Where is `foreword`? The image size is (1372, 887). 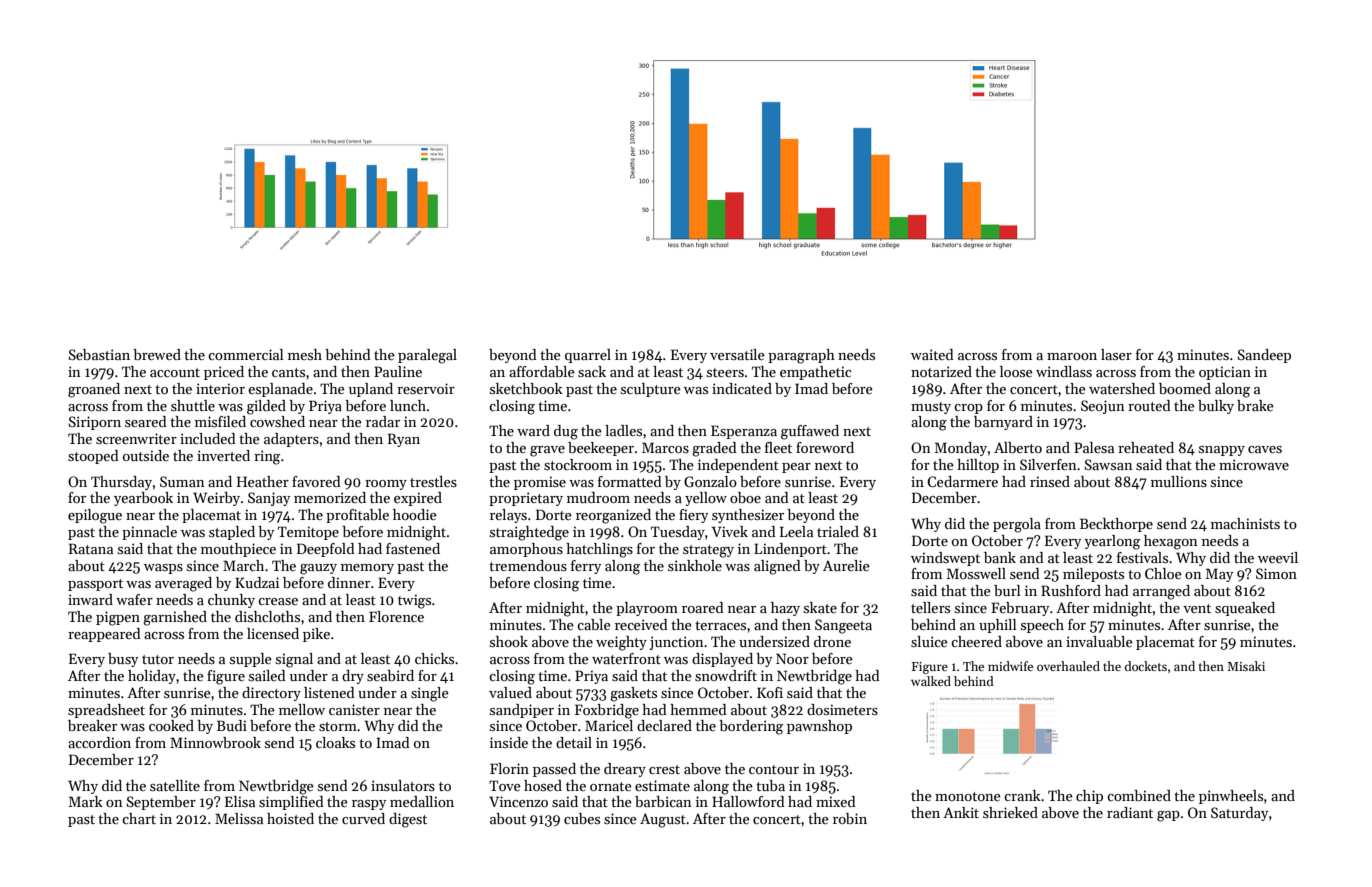
foreword is located at coordinates (825, 447).
